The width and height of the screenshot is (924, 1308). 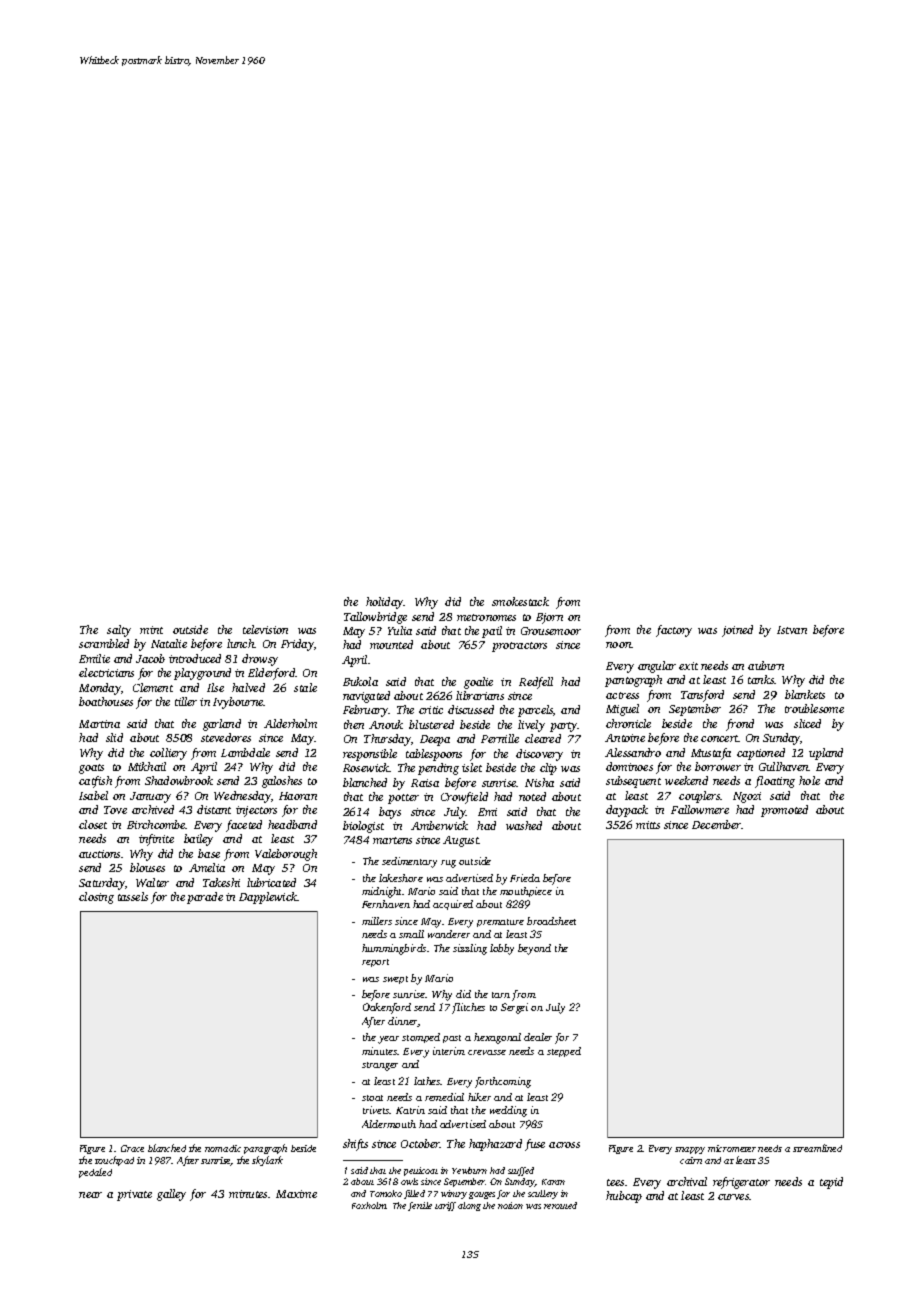 I want to click on stoat, so click(x=372, y=1098).
